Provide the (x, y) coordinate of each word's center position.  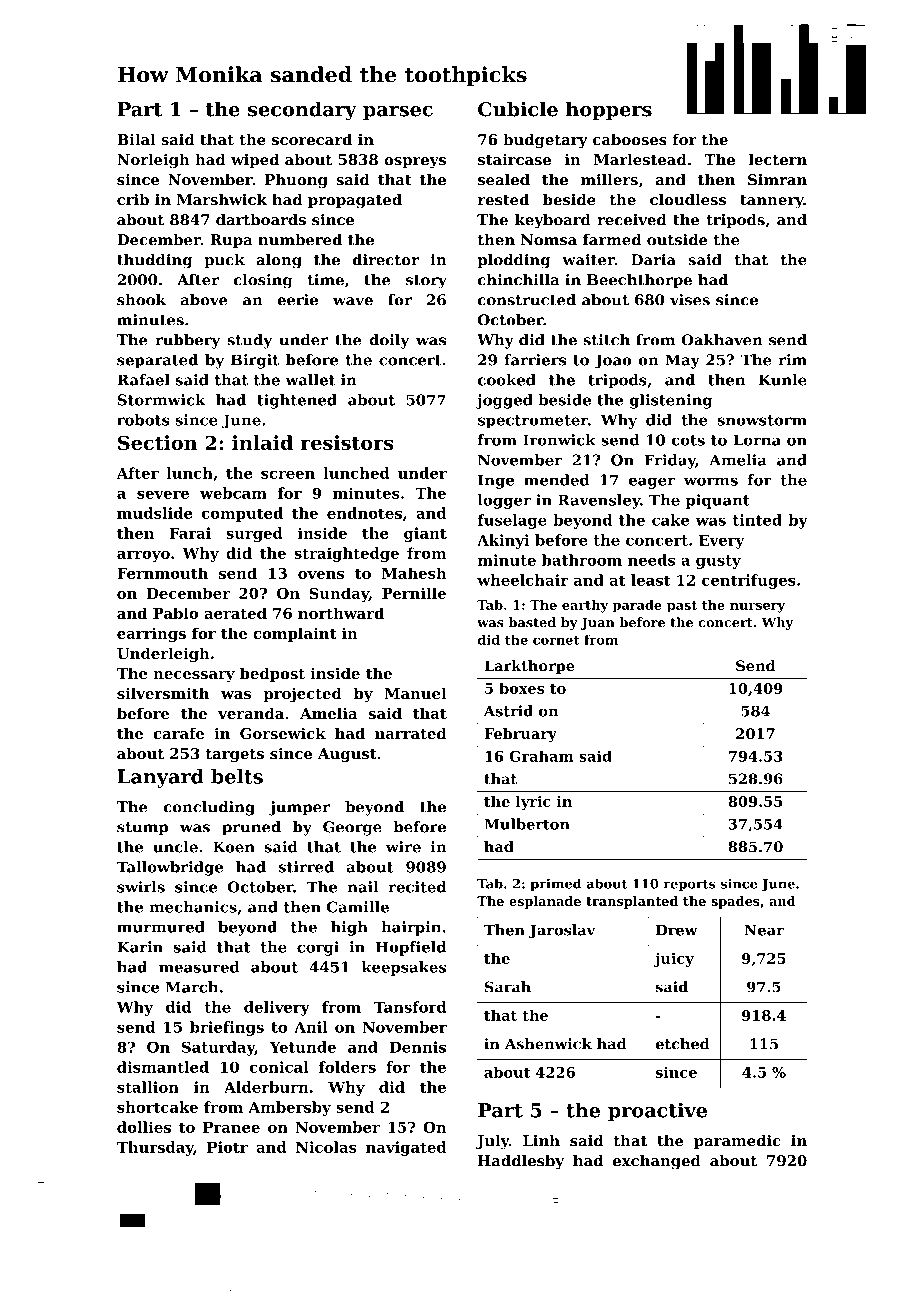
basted (532, 622)
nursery (757, 608)
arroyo (143, 556)
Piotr (227, 1147)
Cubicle (518, 109)
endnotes (364, 513)
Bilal (136, 139)
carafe (178, 733)
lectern (778, 160)
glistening (670, 401)
